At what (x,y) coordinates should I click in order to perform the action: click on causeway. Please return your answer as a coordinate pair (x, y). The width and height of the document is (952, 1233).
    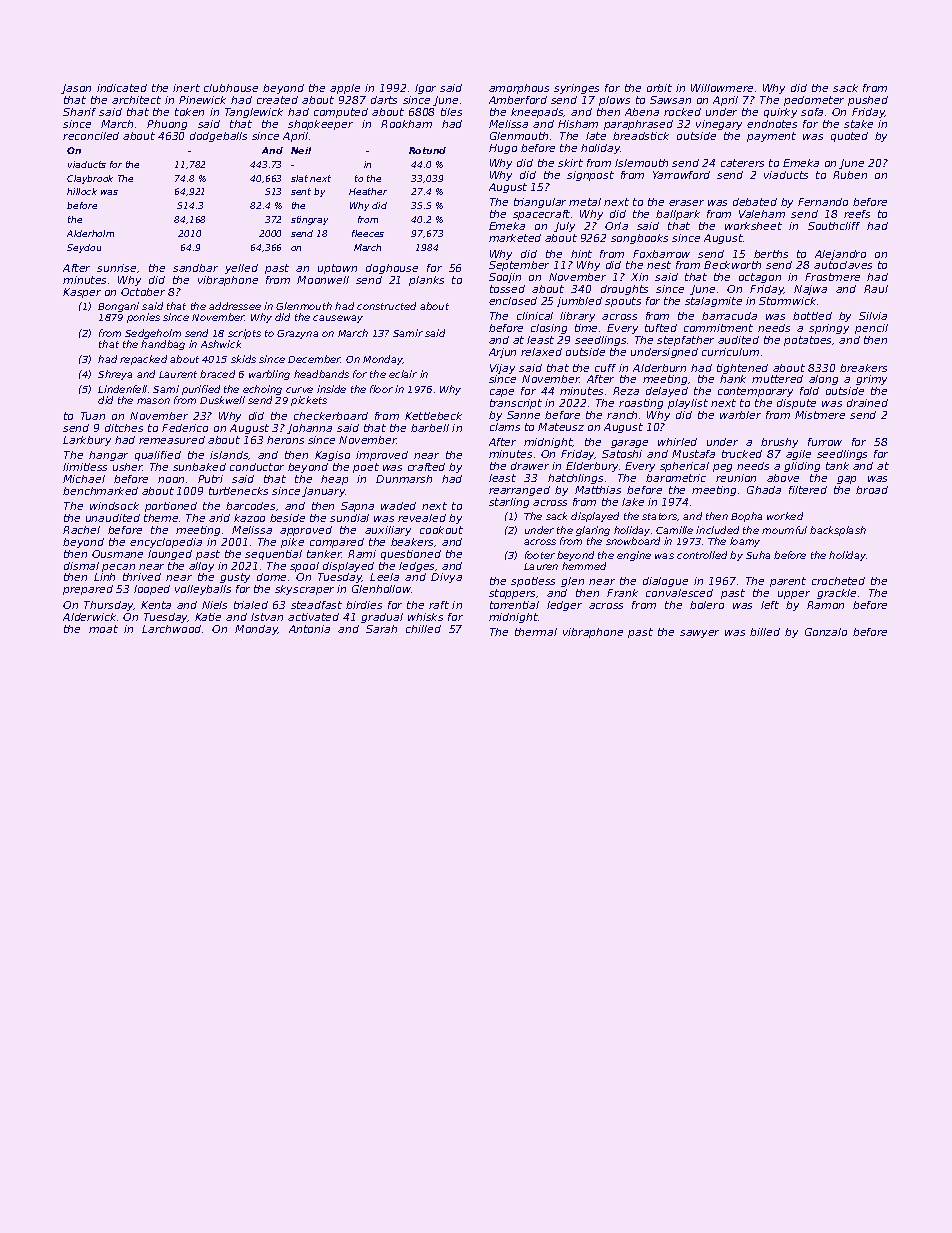
    Looking at the image, I should click on (338, 319).
